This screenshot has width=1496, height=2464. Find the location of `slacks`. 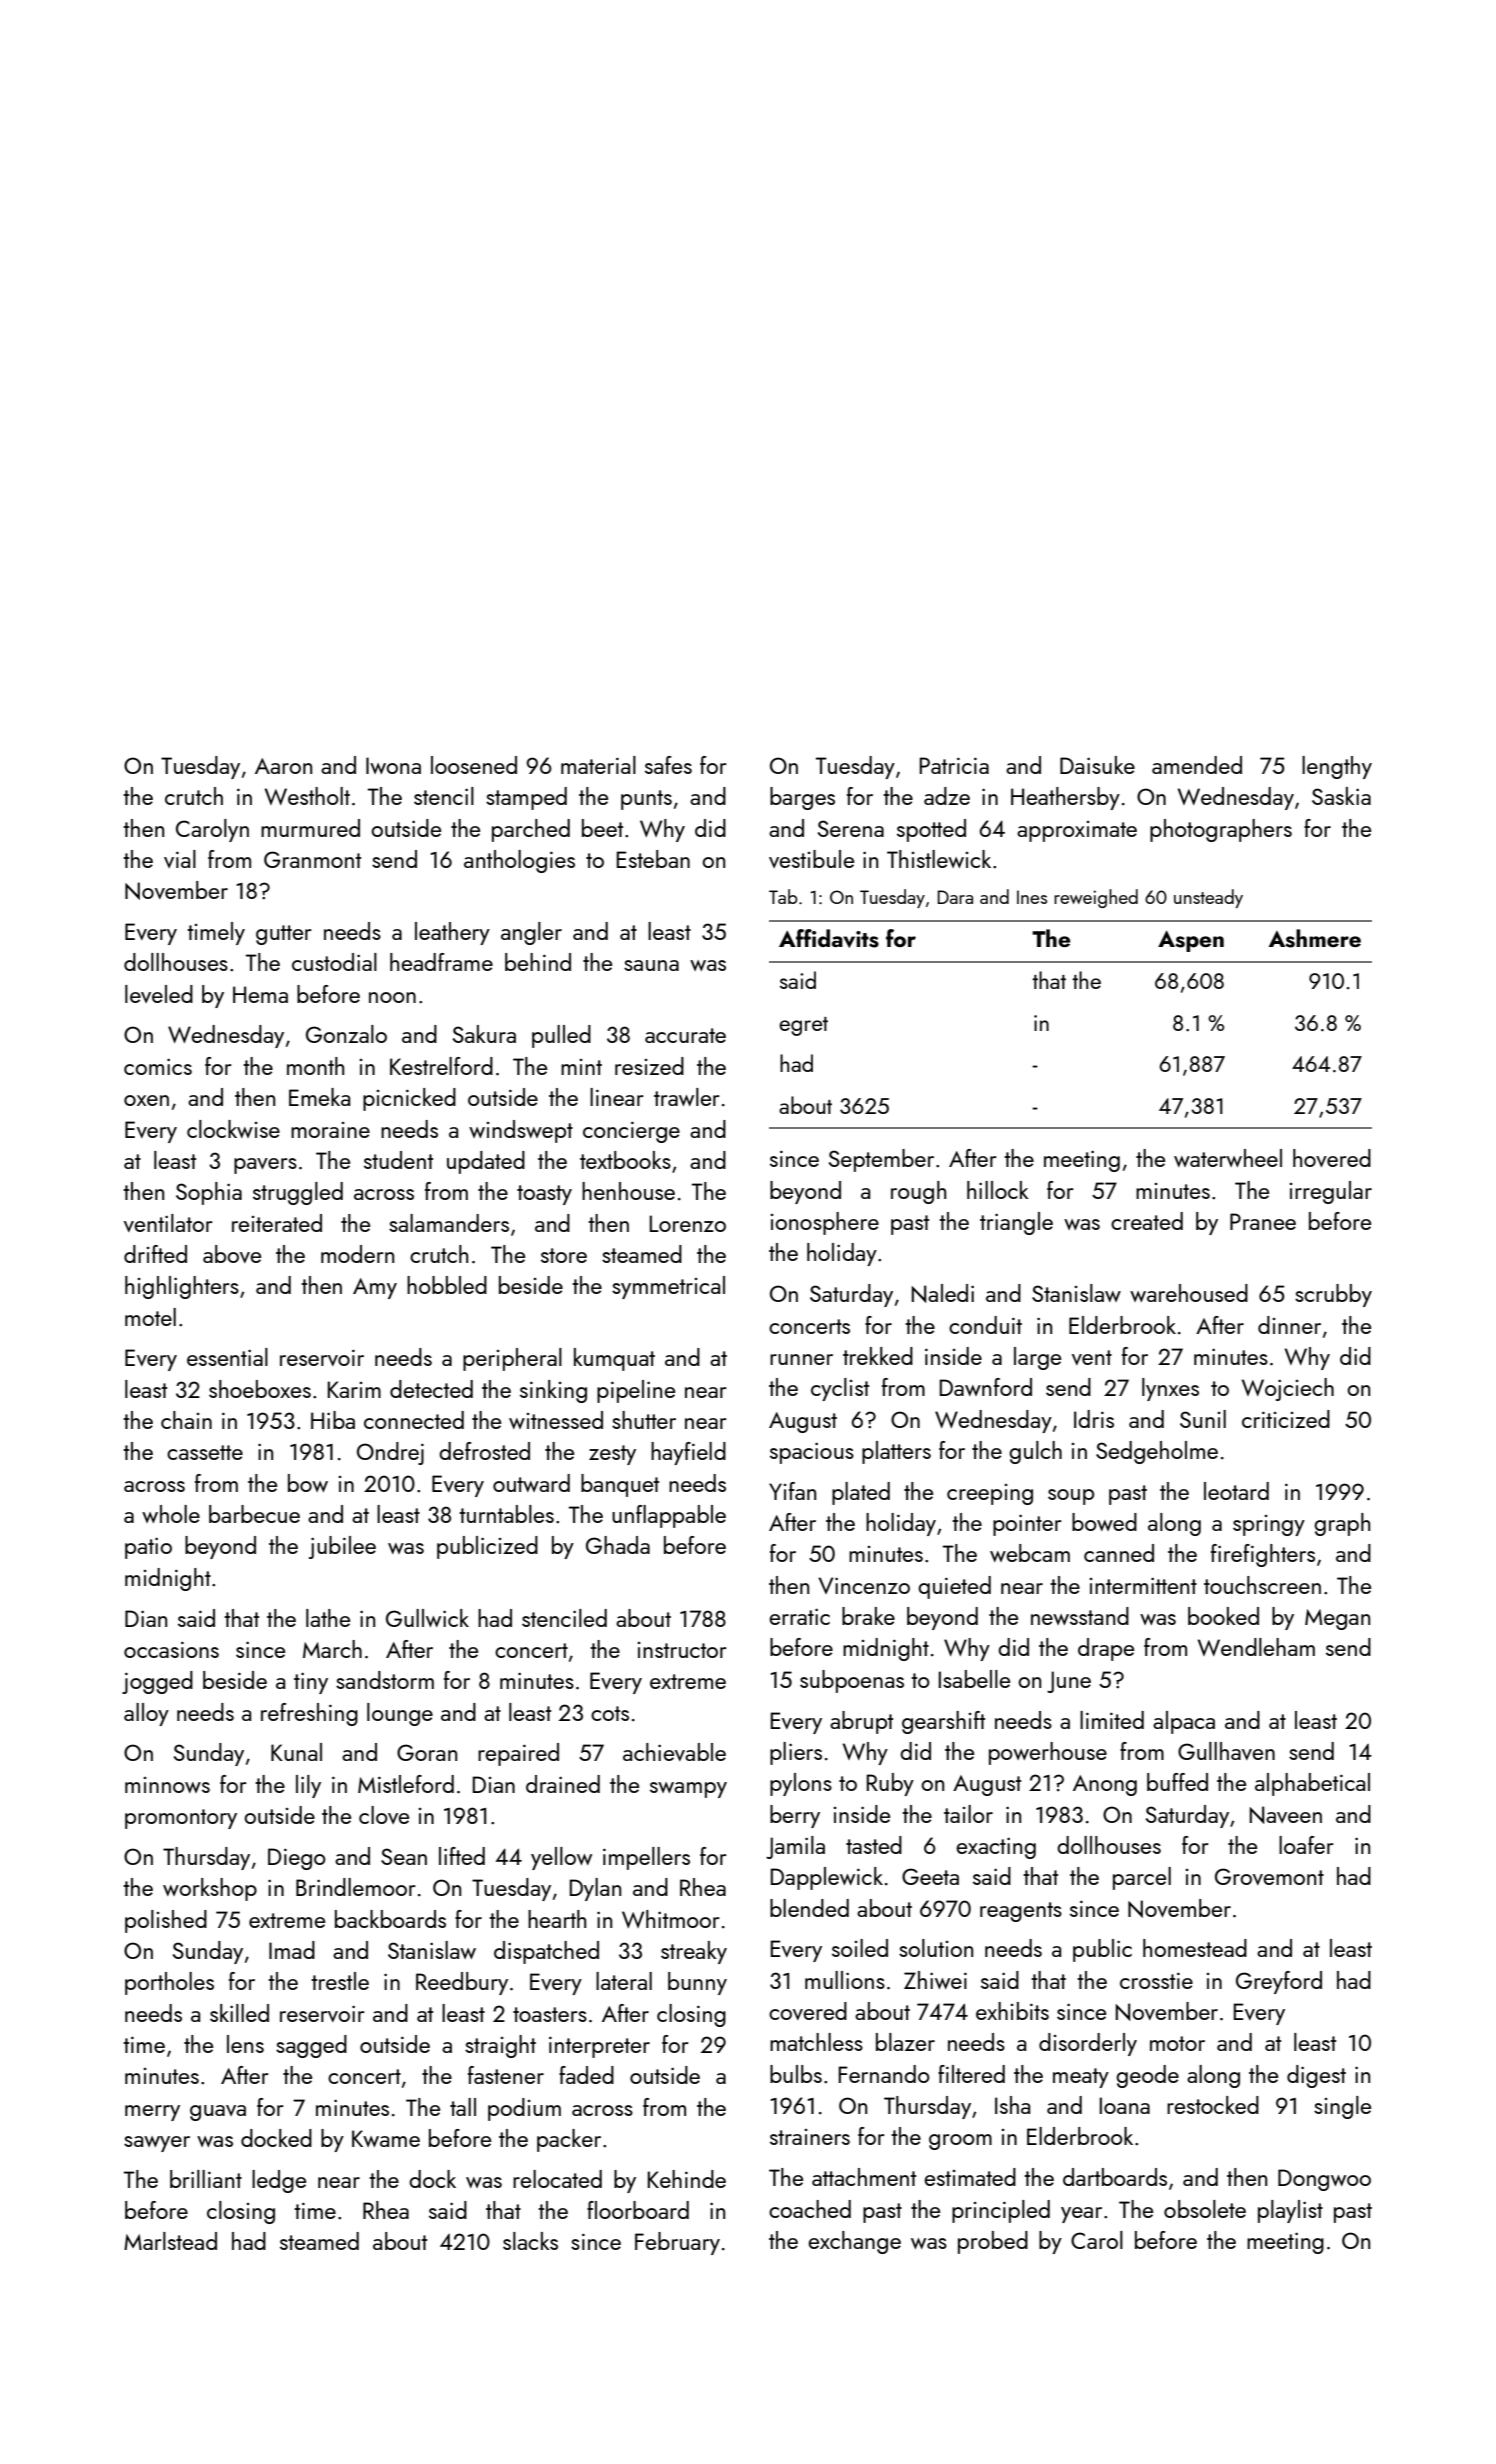

slacks is located at coordinates (530, 2241).
